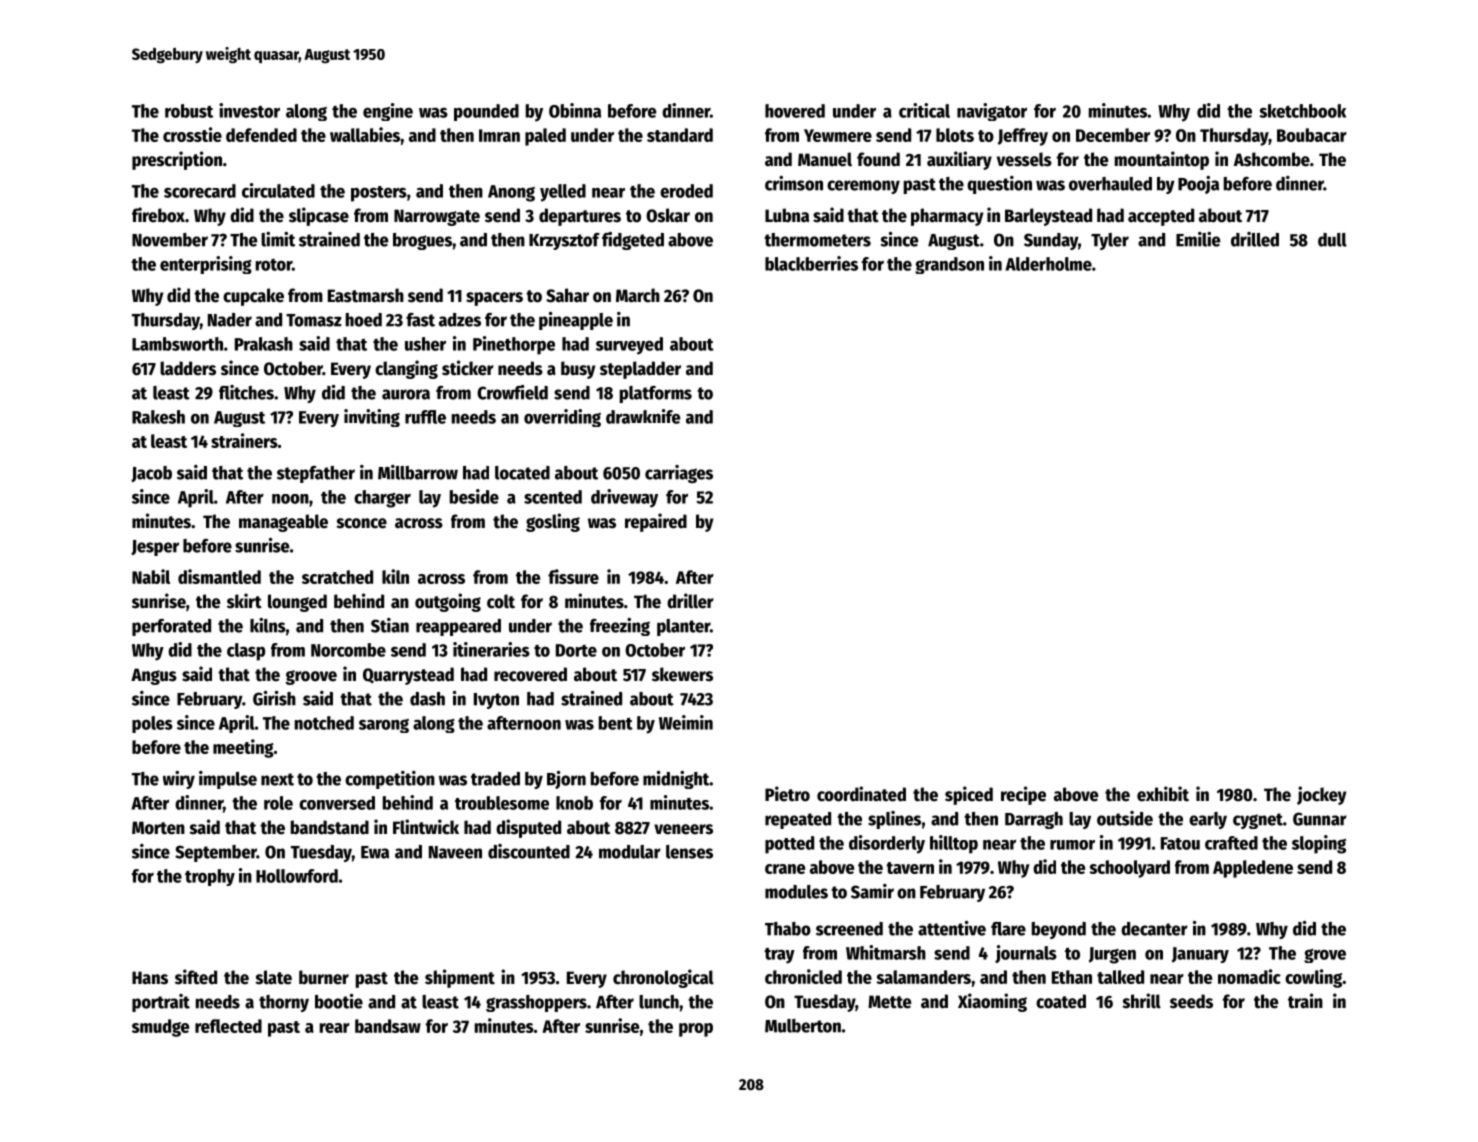 The image size is (1478, 1142). What do you see at coordinates (388, 112) in the page?
I see `engine` at bounding box center [388, 112].
